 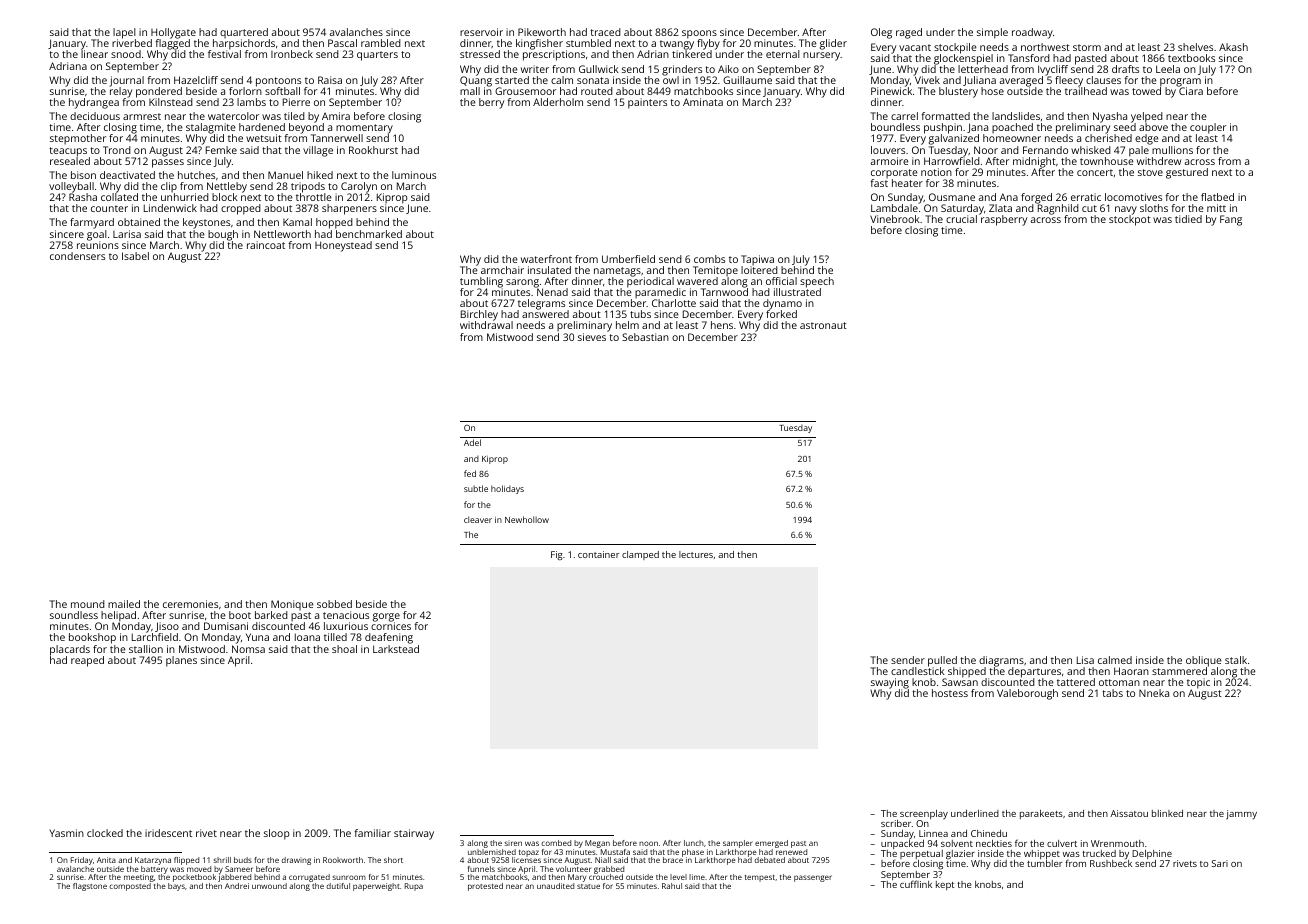 What do you see at coordinates (722, 325) in the screenshot?
I see `hens` at bounding box center [722, 325].
